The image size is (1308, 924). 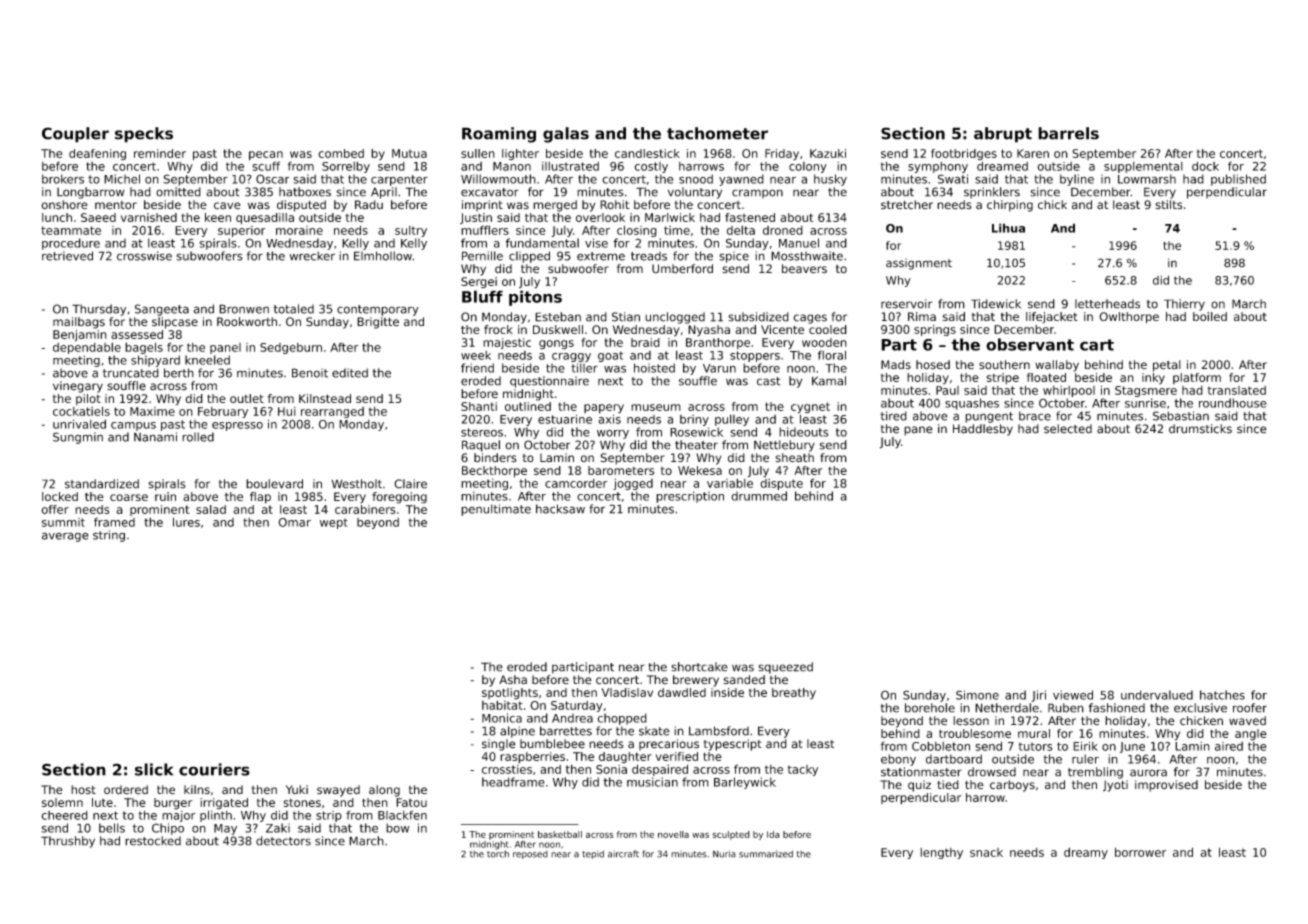 I want to click on couriers, so click(x=214, y=769).
